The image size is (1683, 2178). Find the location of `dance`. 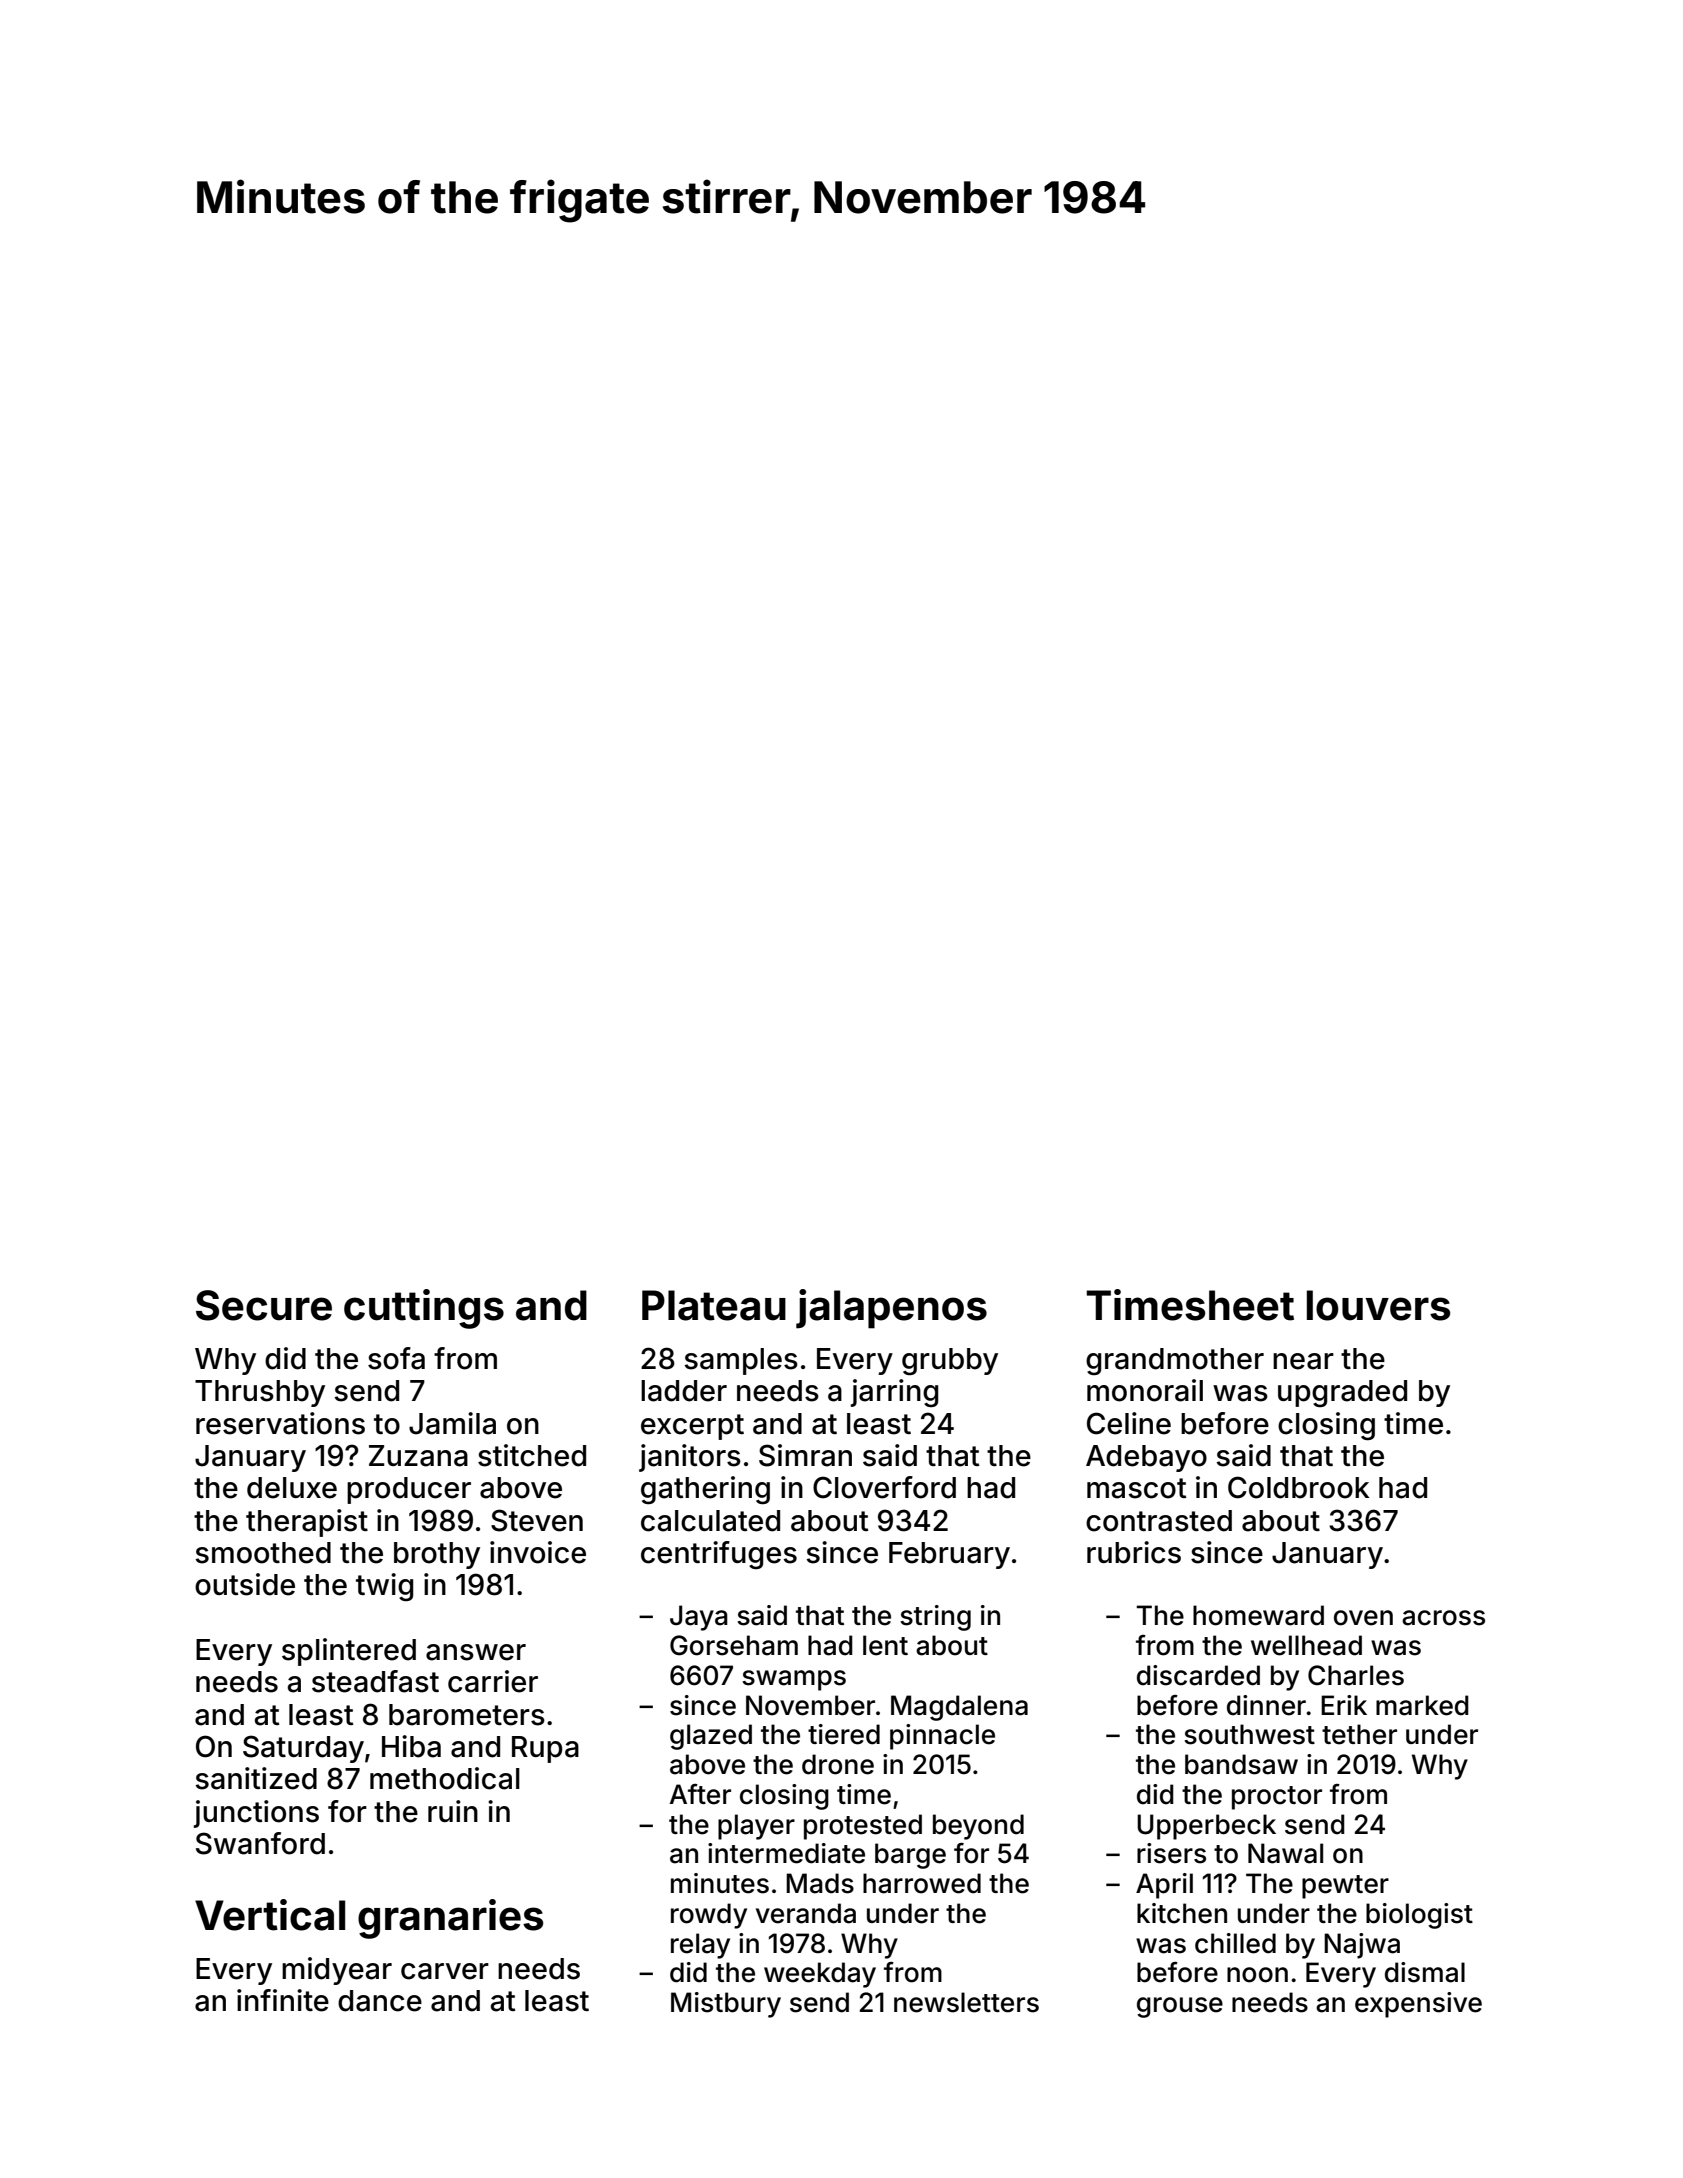

dance is located at coordinates (380, 2001).
